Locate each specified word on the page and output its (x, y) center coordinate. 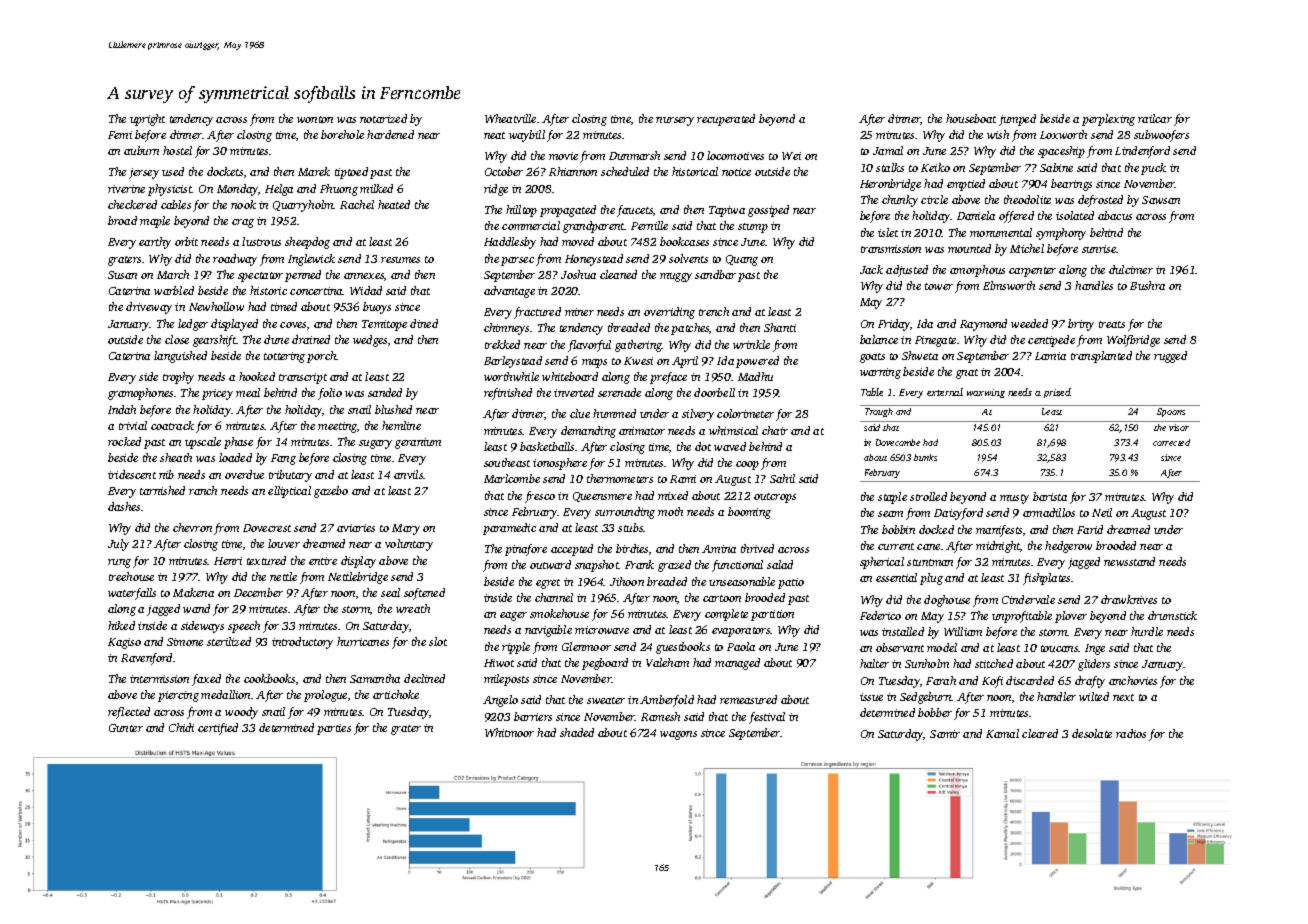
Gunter (126, 728)
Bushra (1147, 285)
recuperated (726, 120)
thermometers (620, 478)
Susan (122, 275)
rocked (124, 441)
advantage (509, 292)
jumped (1017, 120)
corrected (1171, 442)
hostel (177, 150)
